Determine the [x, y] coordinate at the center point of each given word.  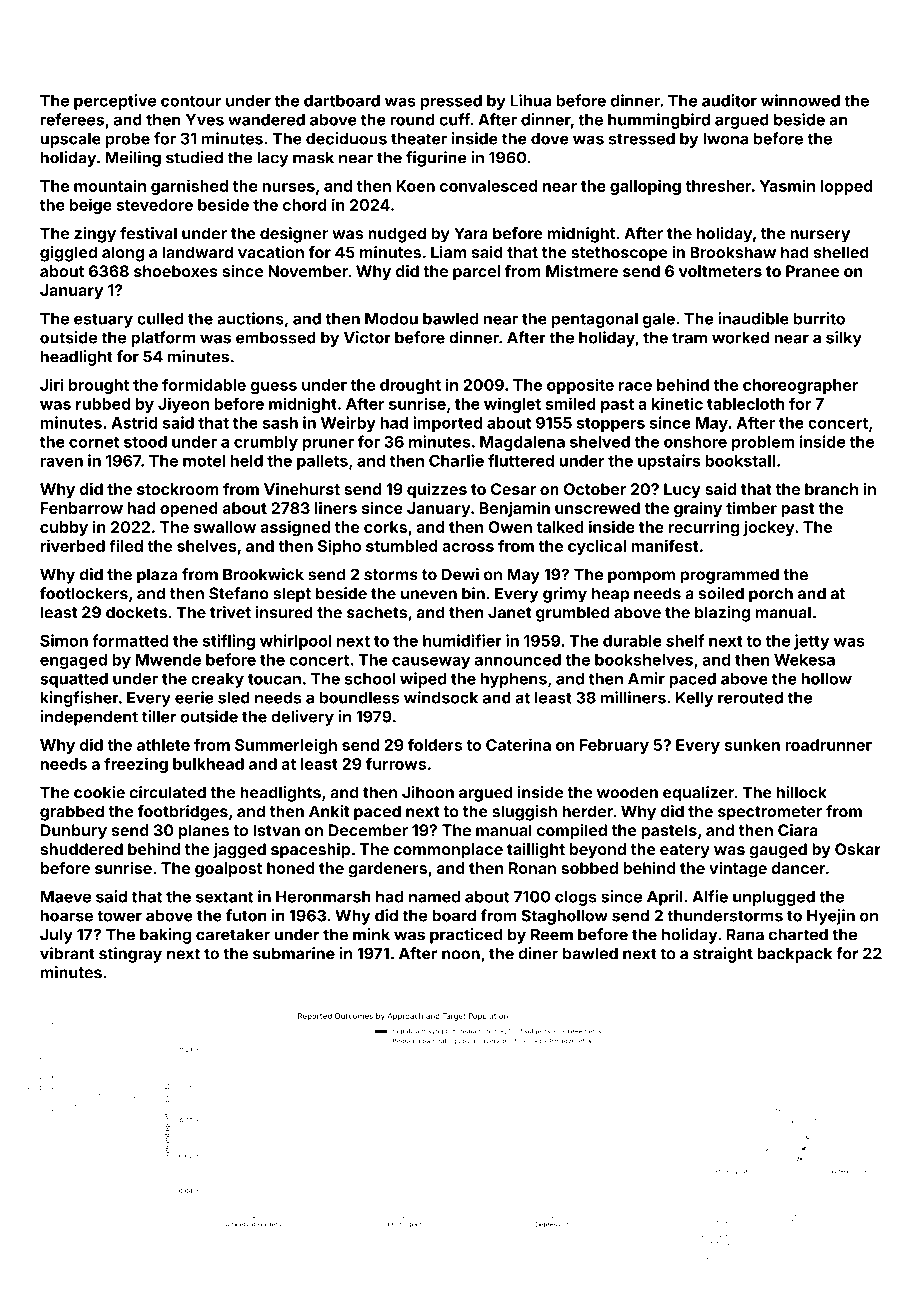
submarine [294, 953]
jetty [811, 642]
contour [191, 101]
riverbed [73, 545]
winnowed [800, 100]
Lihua [530, 100]
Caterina [518, 744]
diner [538, 953]
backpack [794, 955]
